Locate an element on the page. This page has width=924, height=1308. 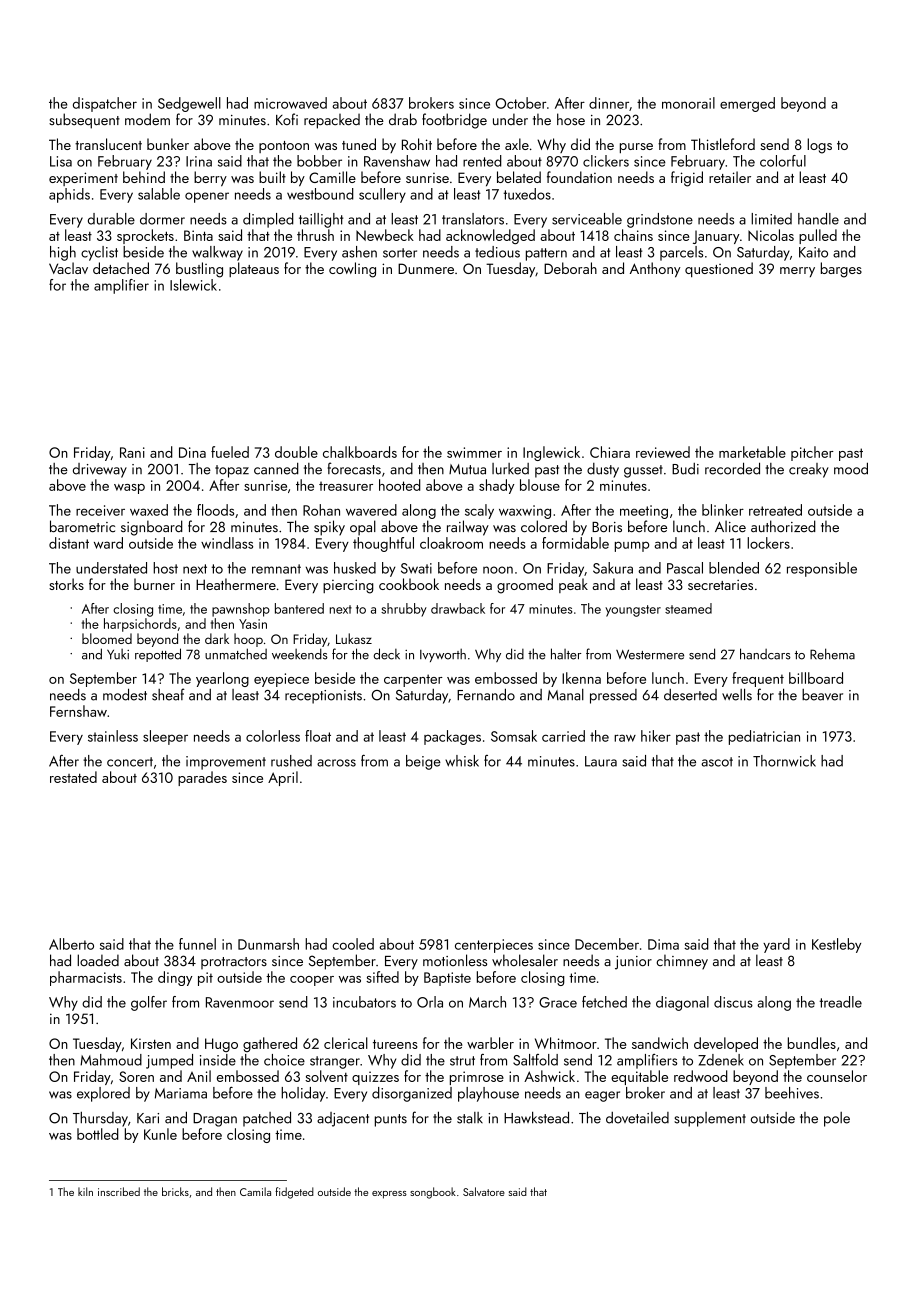
Dina is located at coordinates (192, 452).
